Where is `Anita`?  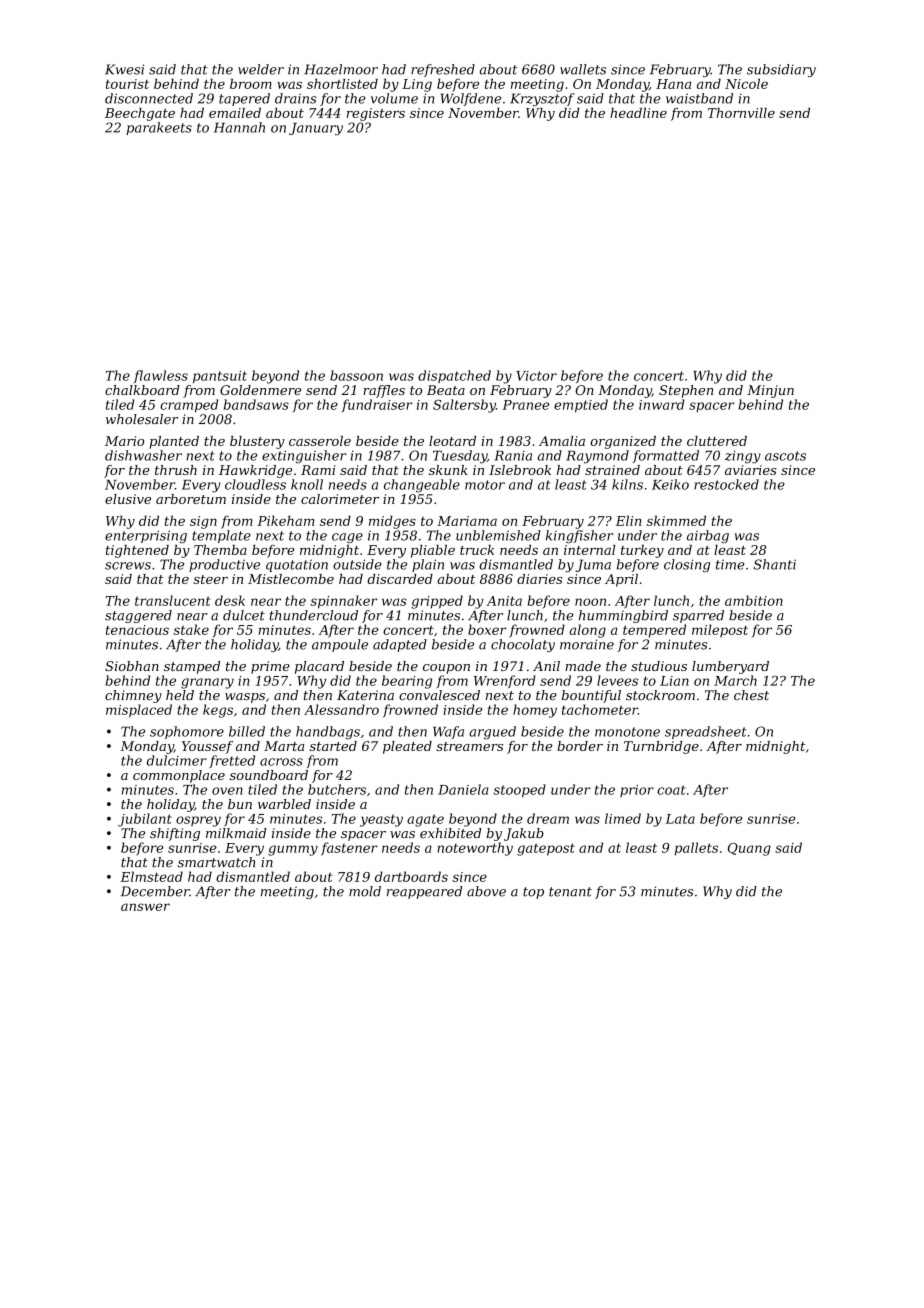
Anita is located at coordinates (504, 601).
